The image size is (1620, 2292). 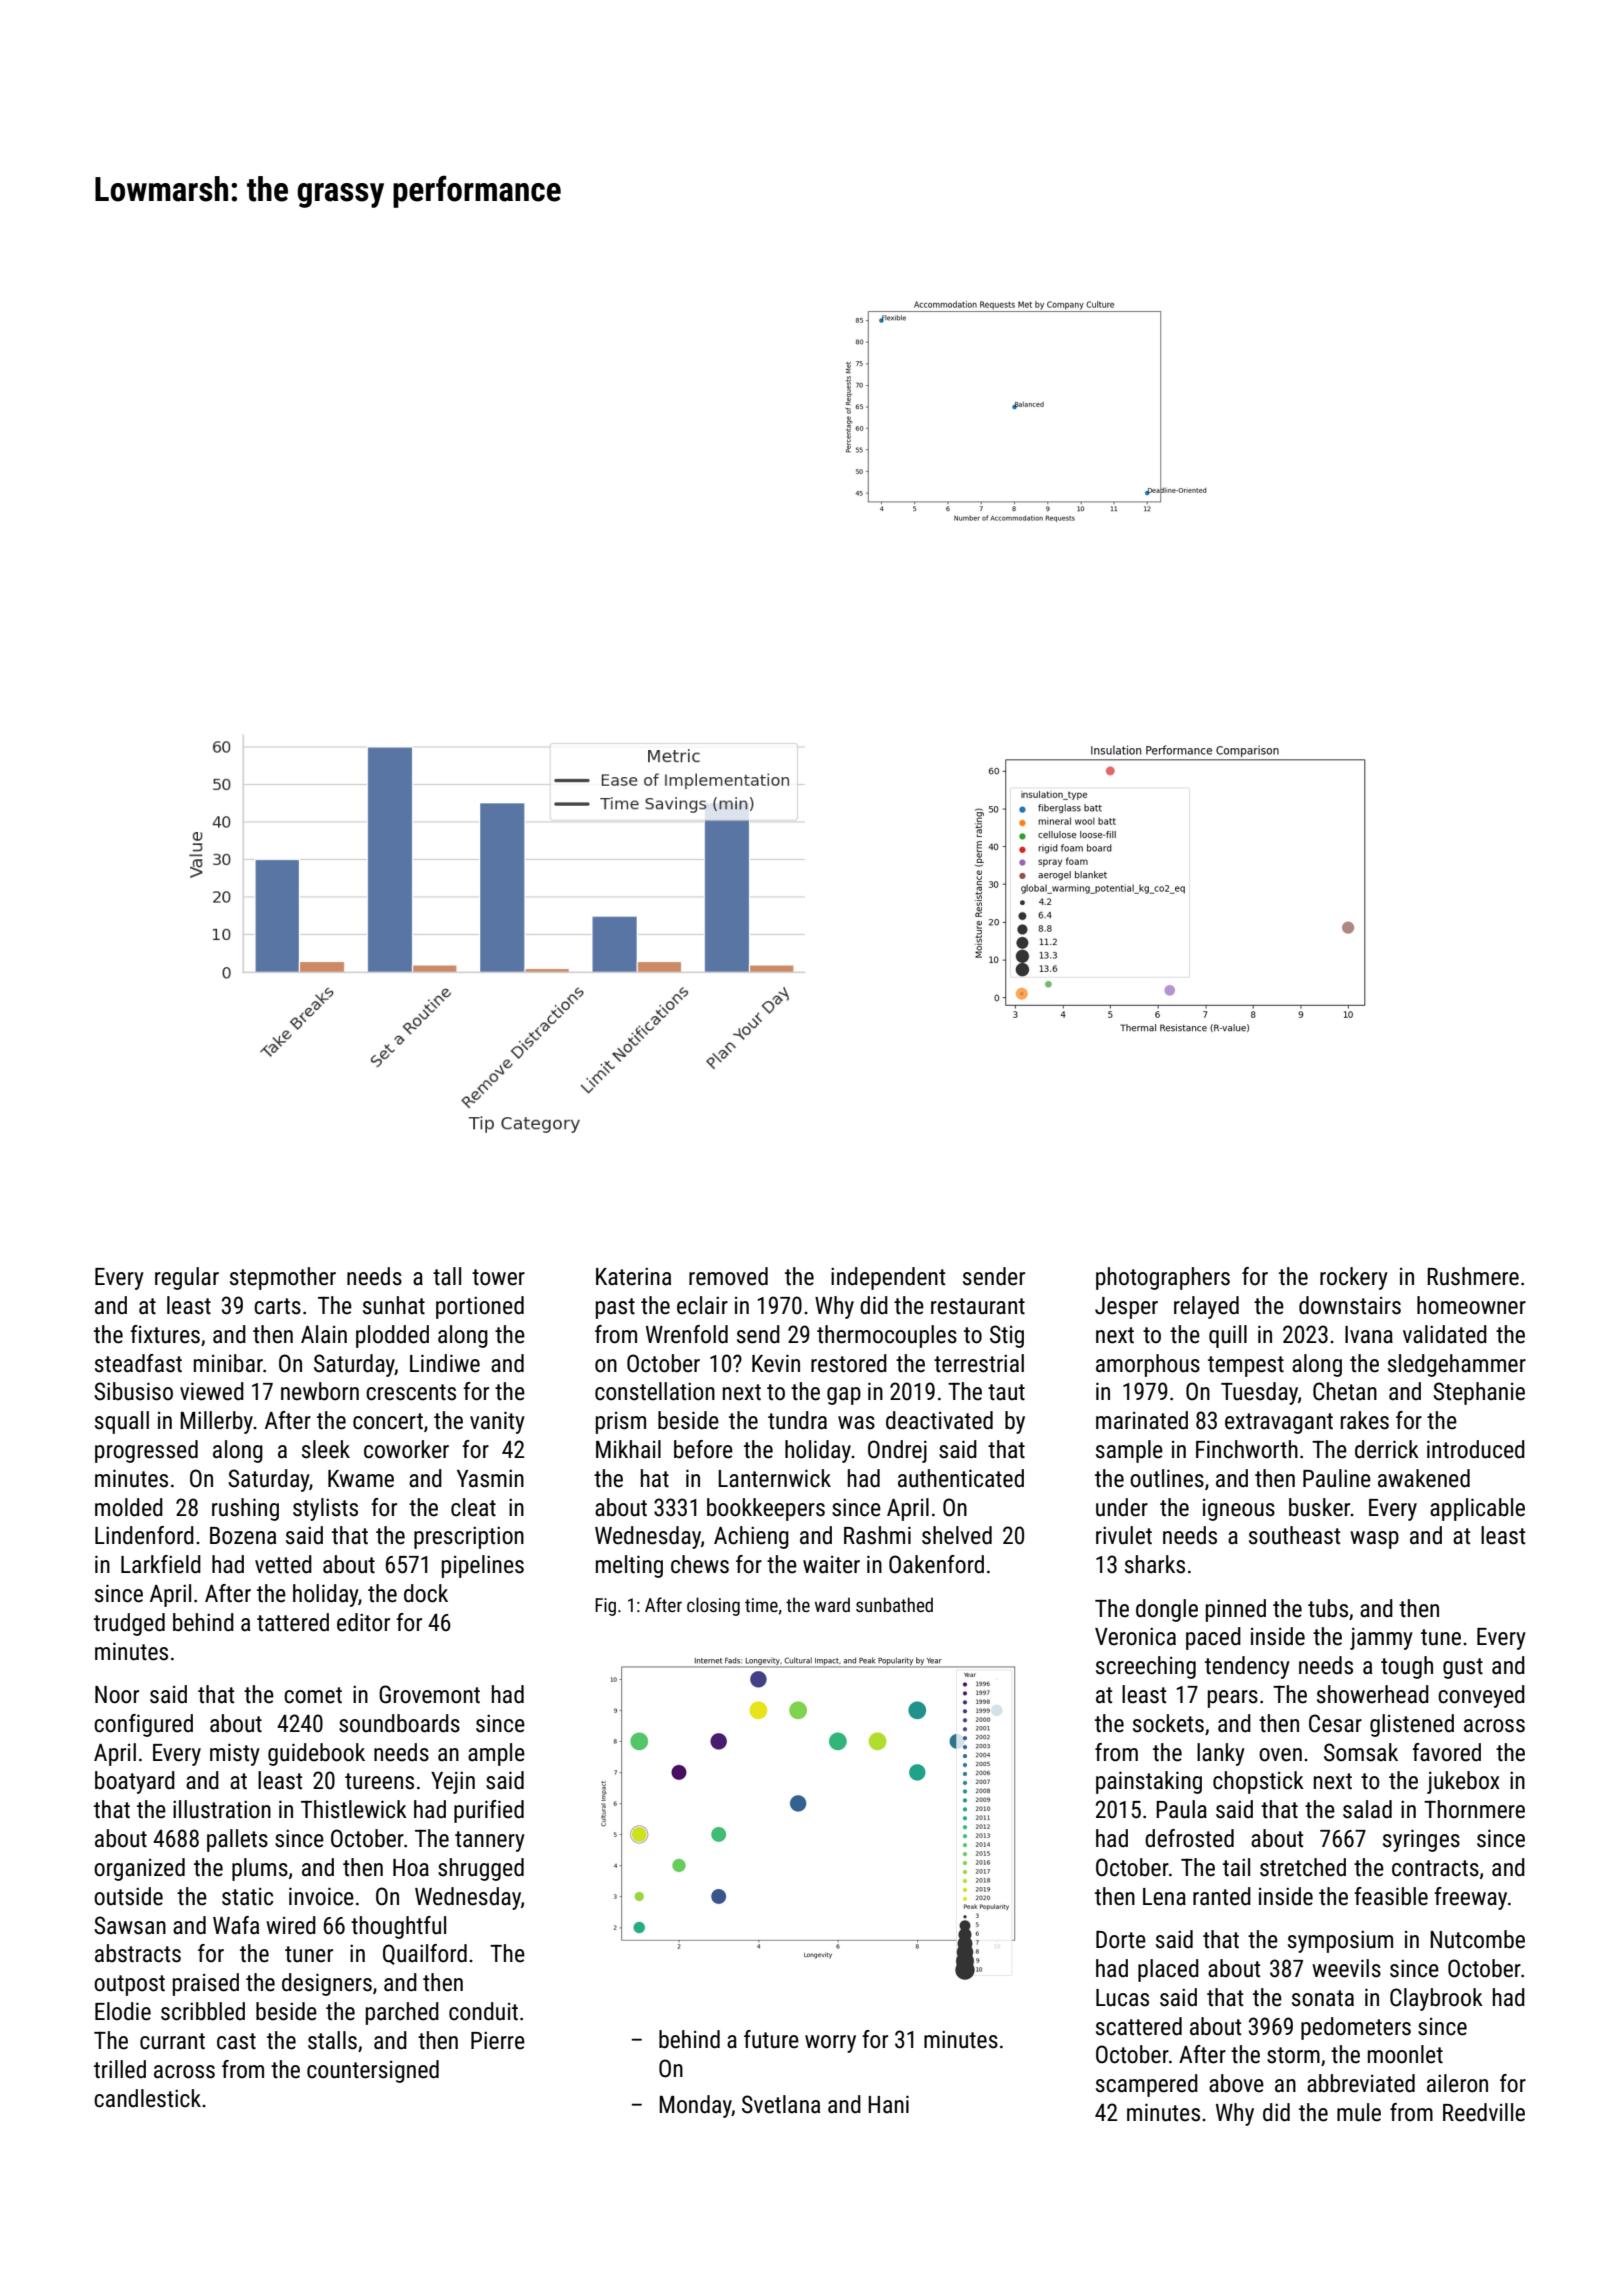 I want to click on purified, so click(x=489, y=1811).
